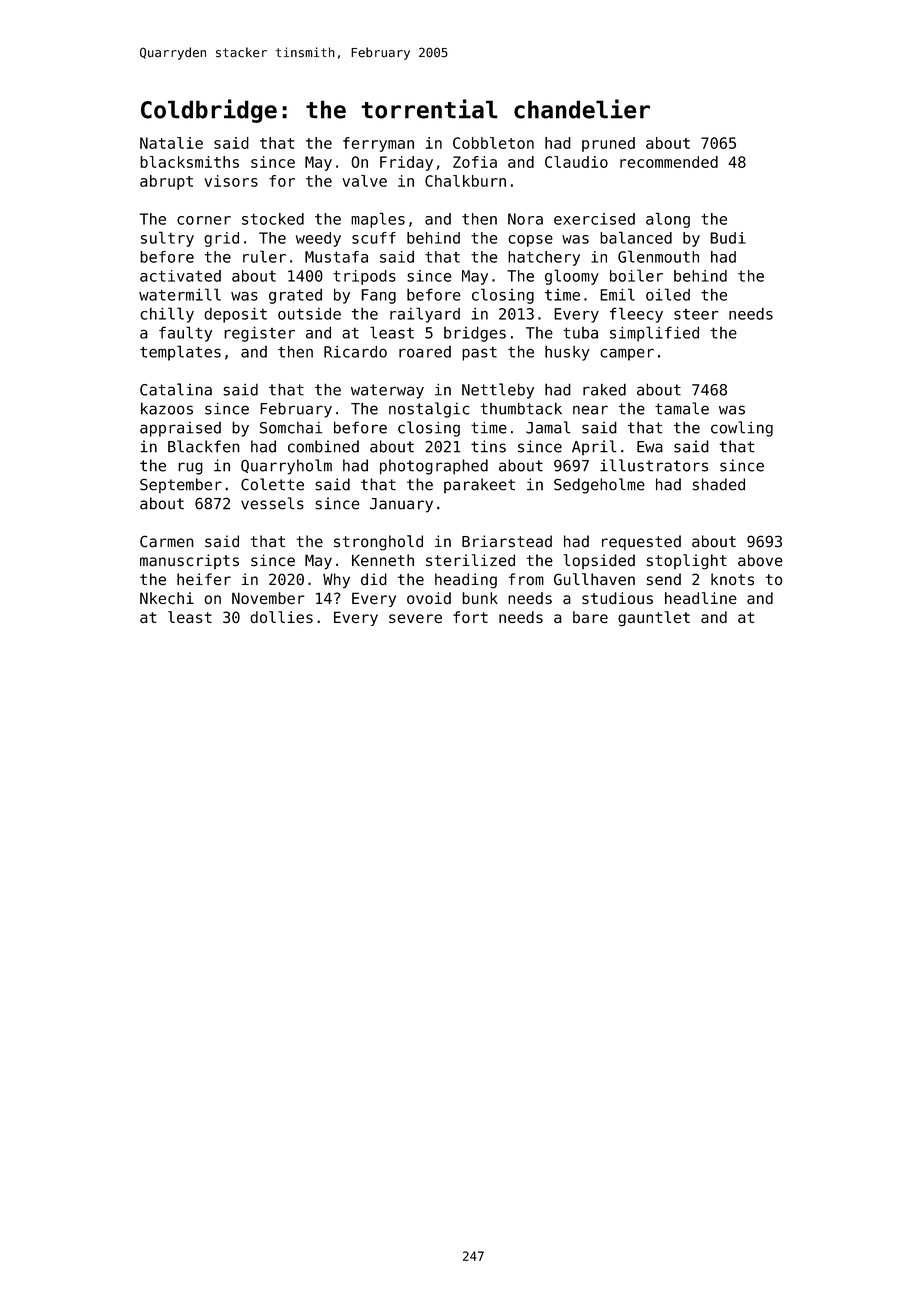  Describe the element at coordinates (654, 619) in the screenshot. I see `gauntlet` at that location.
